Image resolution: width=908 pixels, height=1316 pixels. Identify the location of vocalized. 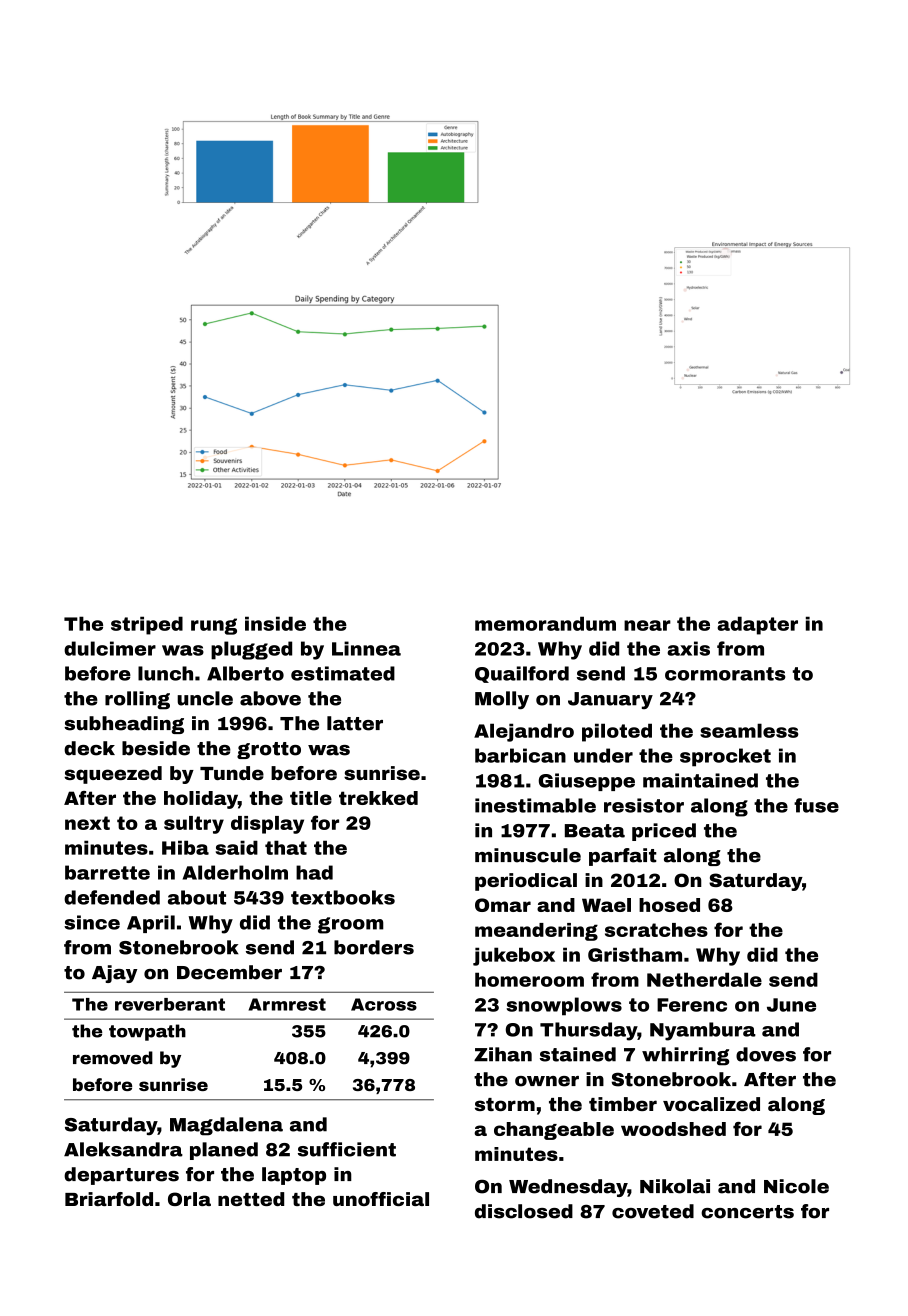
(711, 1104).
